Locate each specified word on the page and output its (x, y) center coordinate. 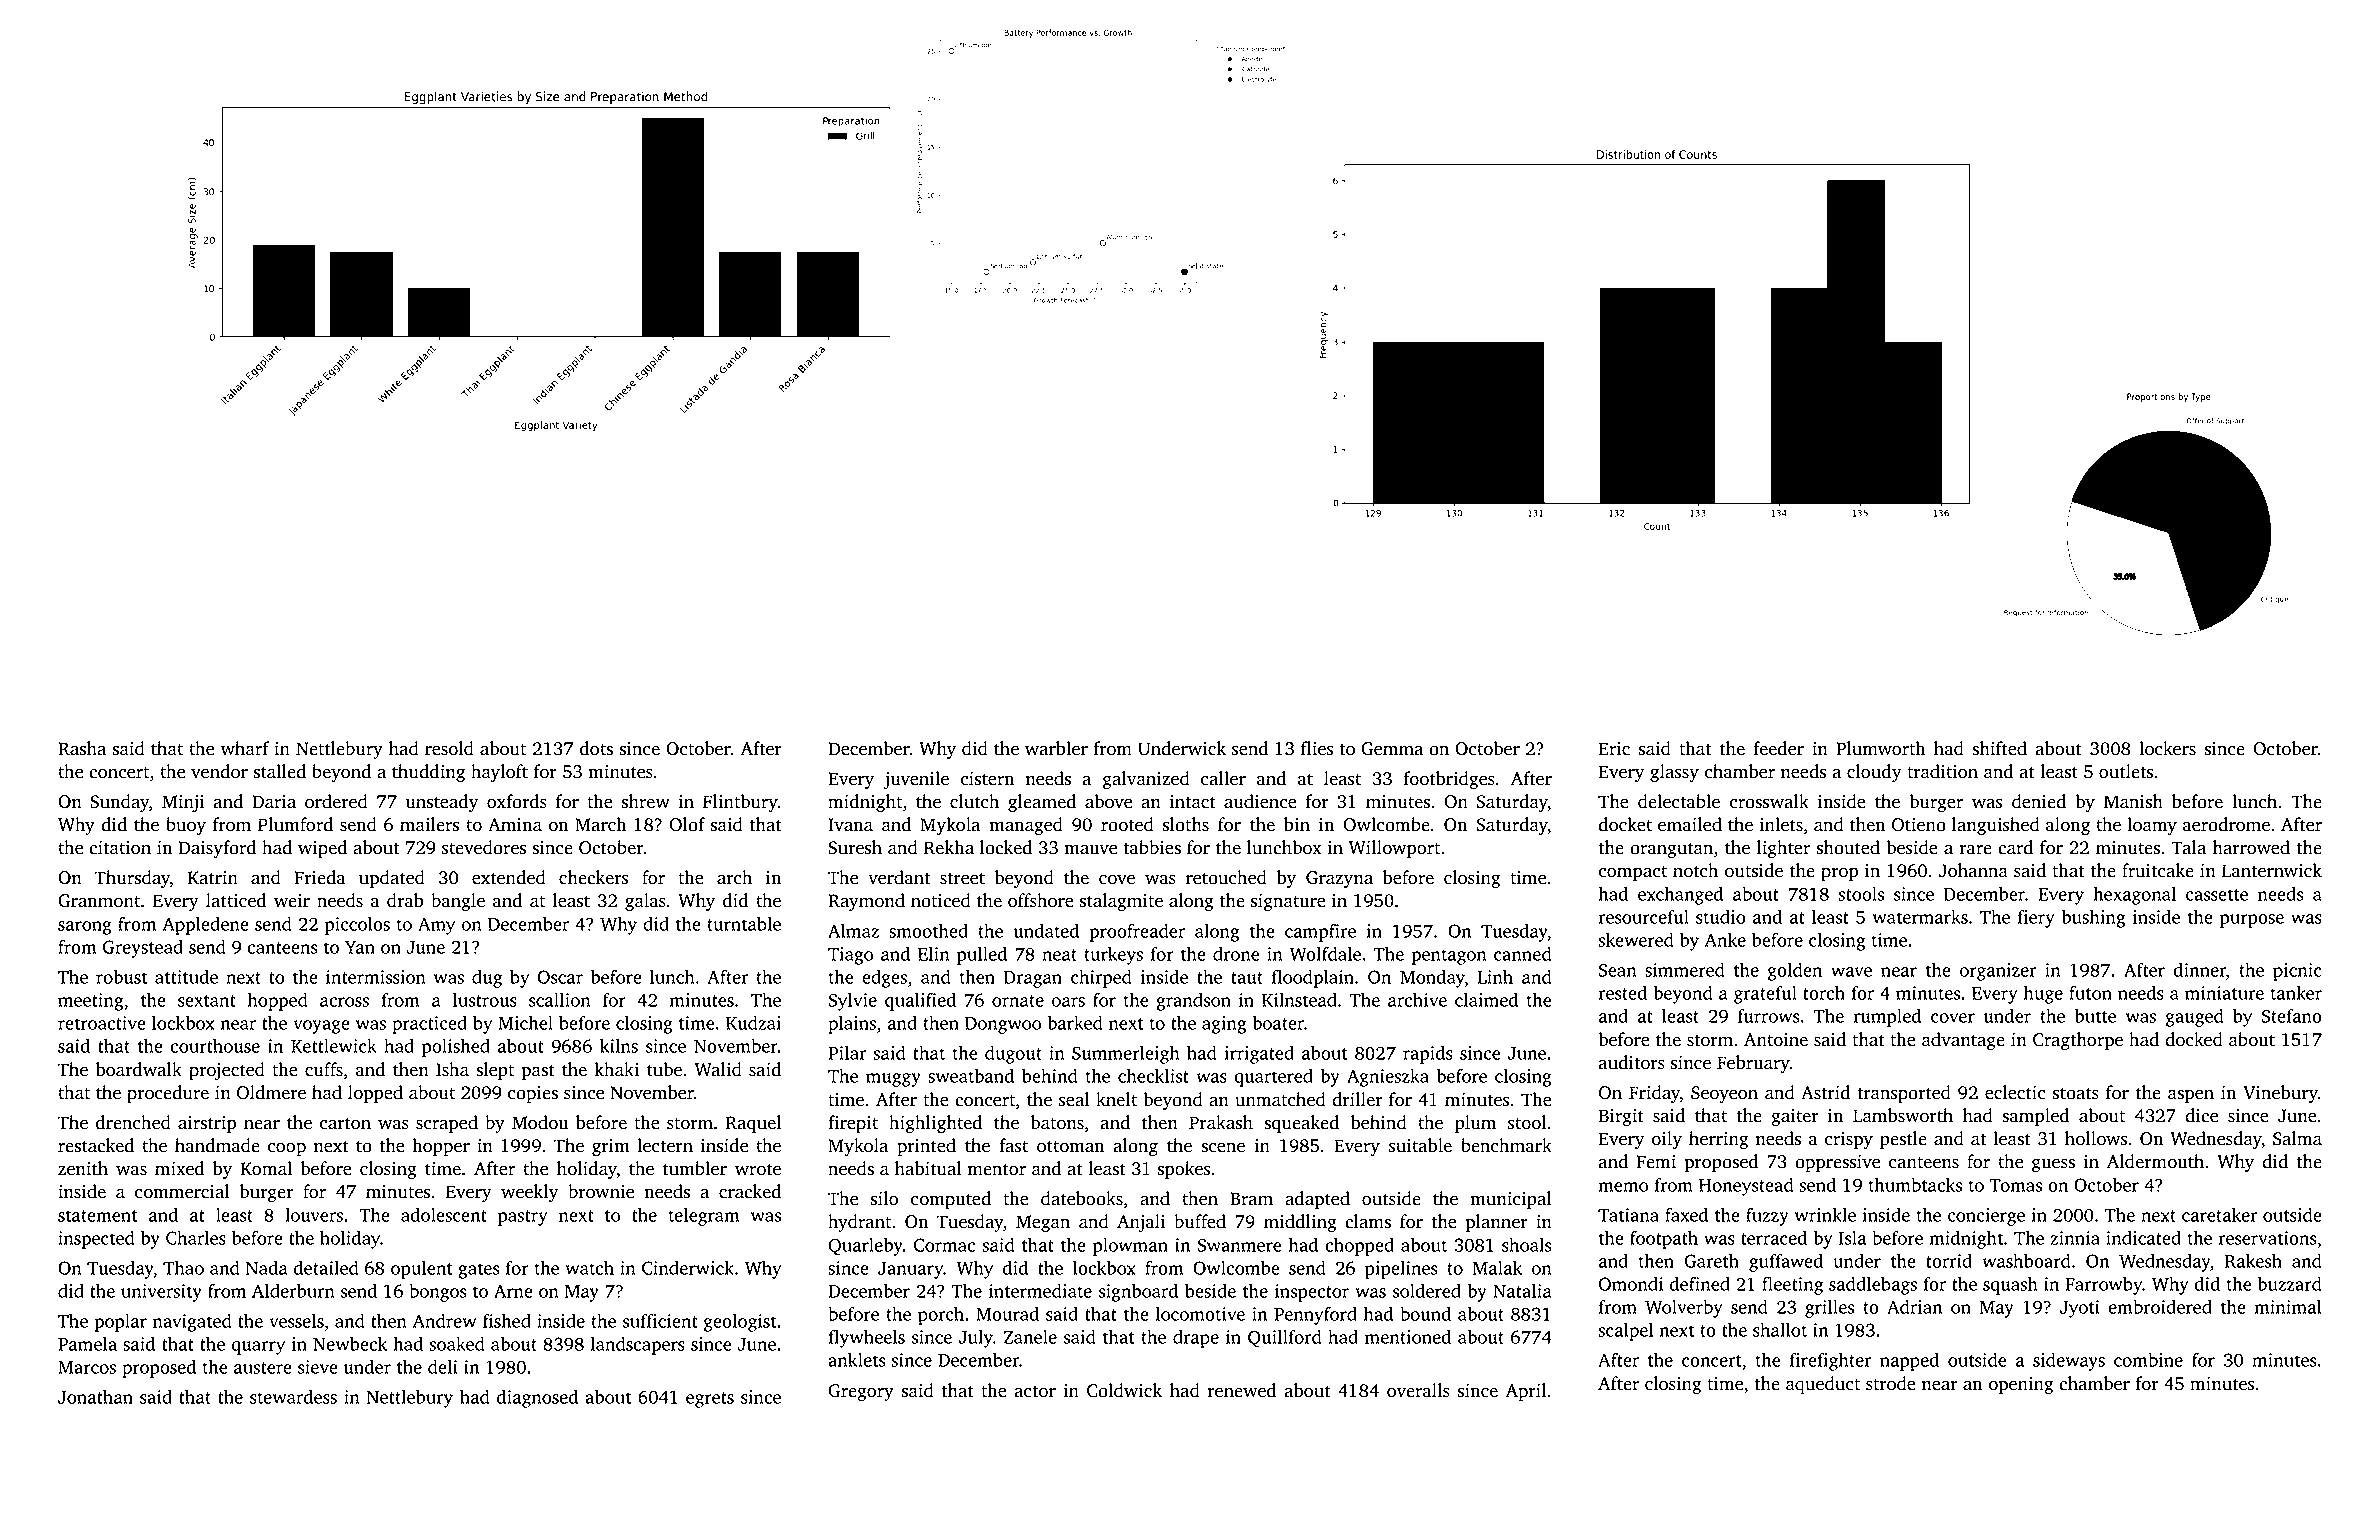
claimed (1486, 1000)
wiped (322, 849)
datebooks (1082, 1198)
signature (1288, 903)
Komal (266, 1168)
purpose (2252, 921)
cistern (987, 779)
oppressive (1837, 1163)
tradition (1942, 771)
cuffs (324, 1069)
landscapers (638, 1346)
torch (1824, 993)
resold (449, 748)
